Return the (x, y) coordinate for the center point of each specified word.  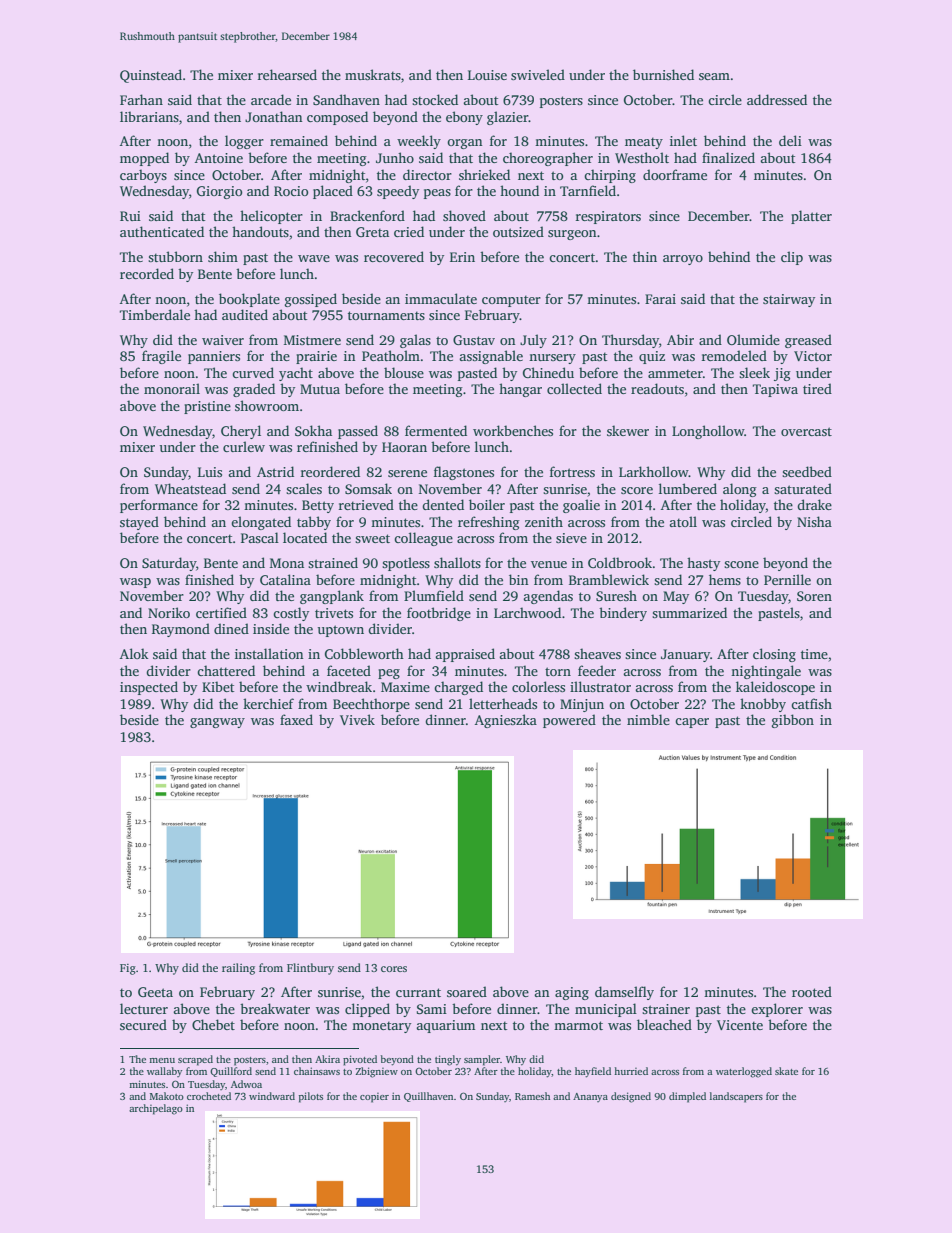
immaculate (441, 298)
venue (549, 564)
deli (790, 140)
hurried (631, 1071)
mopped (144, 159)
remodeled (734, 355)
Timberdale (155, 314)
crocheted (209, 1096)
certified (221, 612)
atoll (683, 521)
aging (572, 993)
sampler (482, 1060)
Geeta (155, 992)
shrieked (484, 174)
